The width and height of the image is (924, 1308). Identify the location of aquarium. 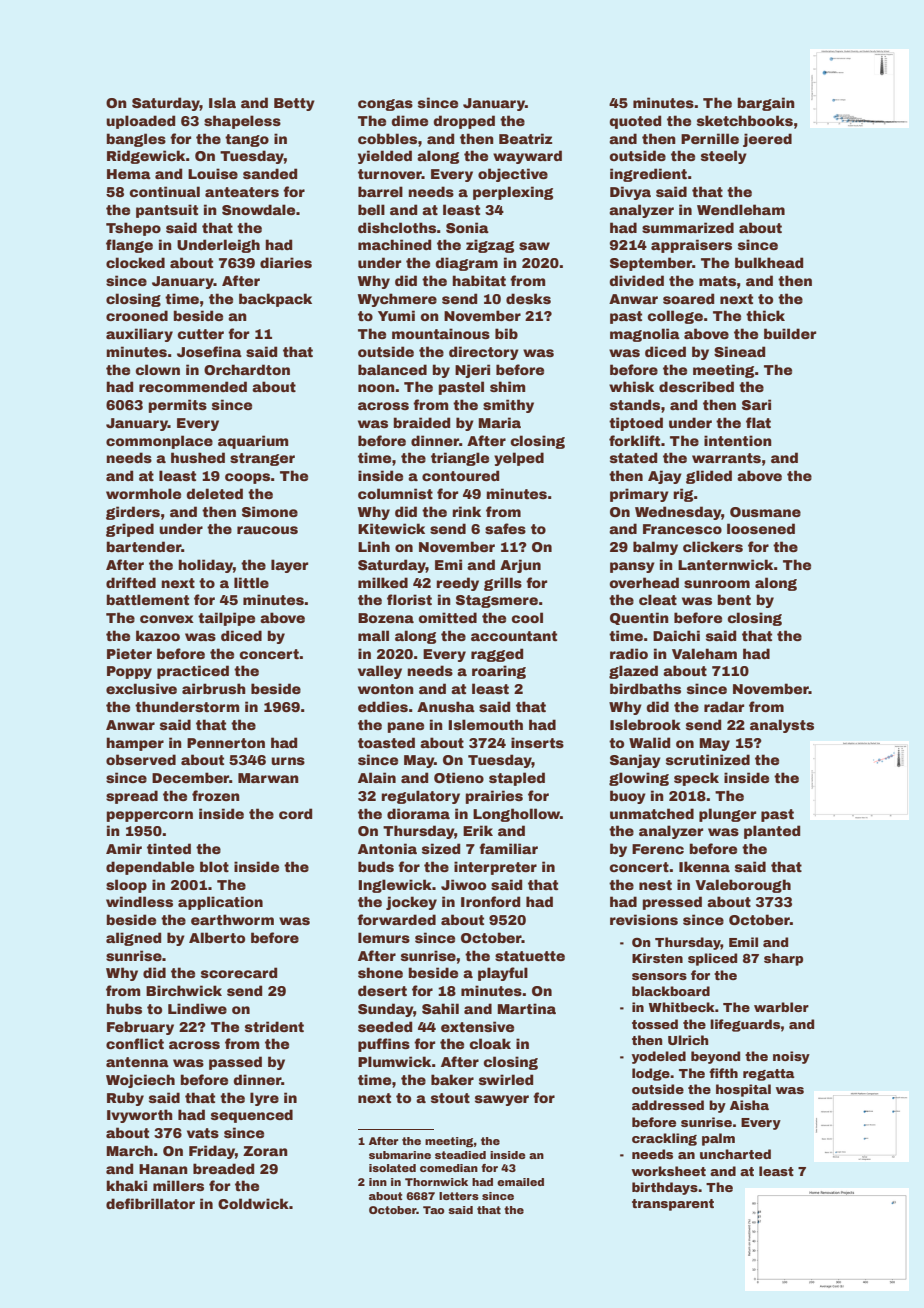
(253, 442).
